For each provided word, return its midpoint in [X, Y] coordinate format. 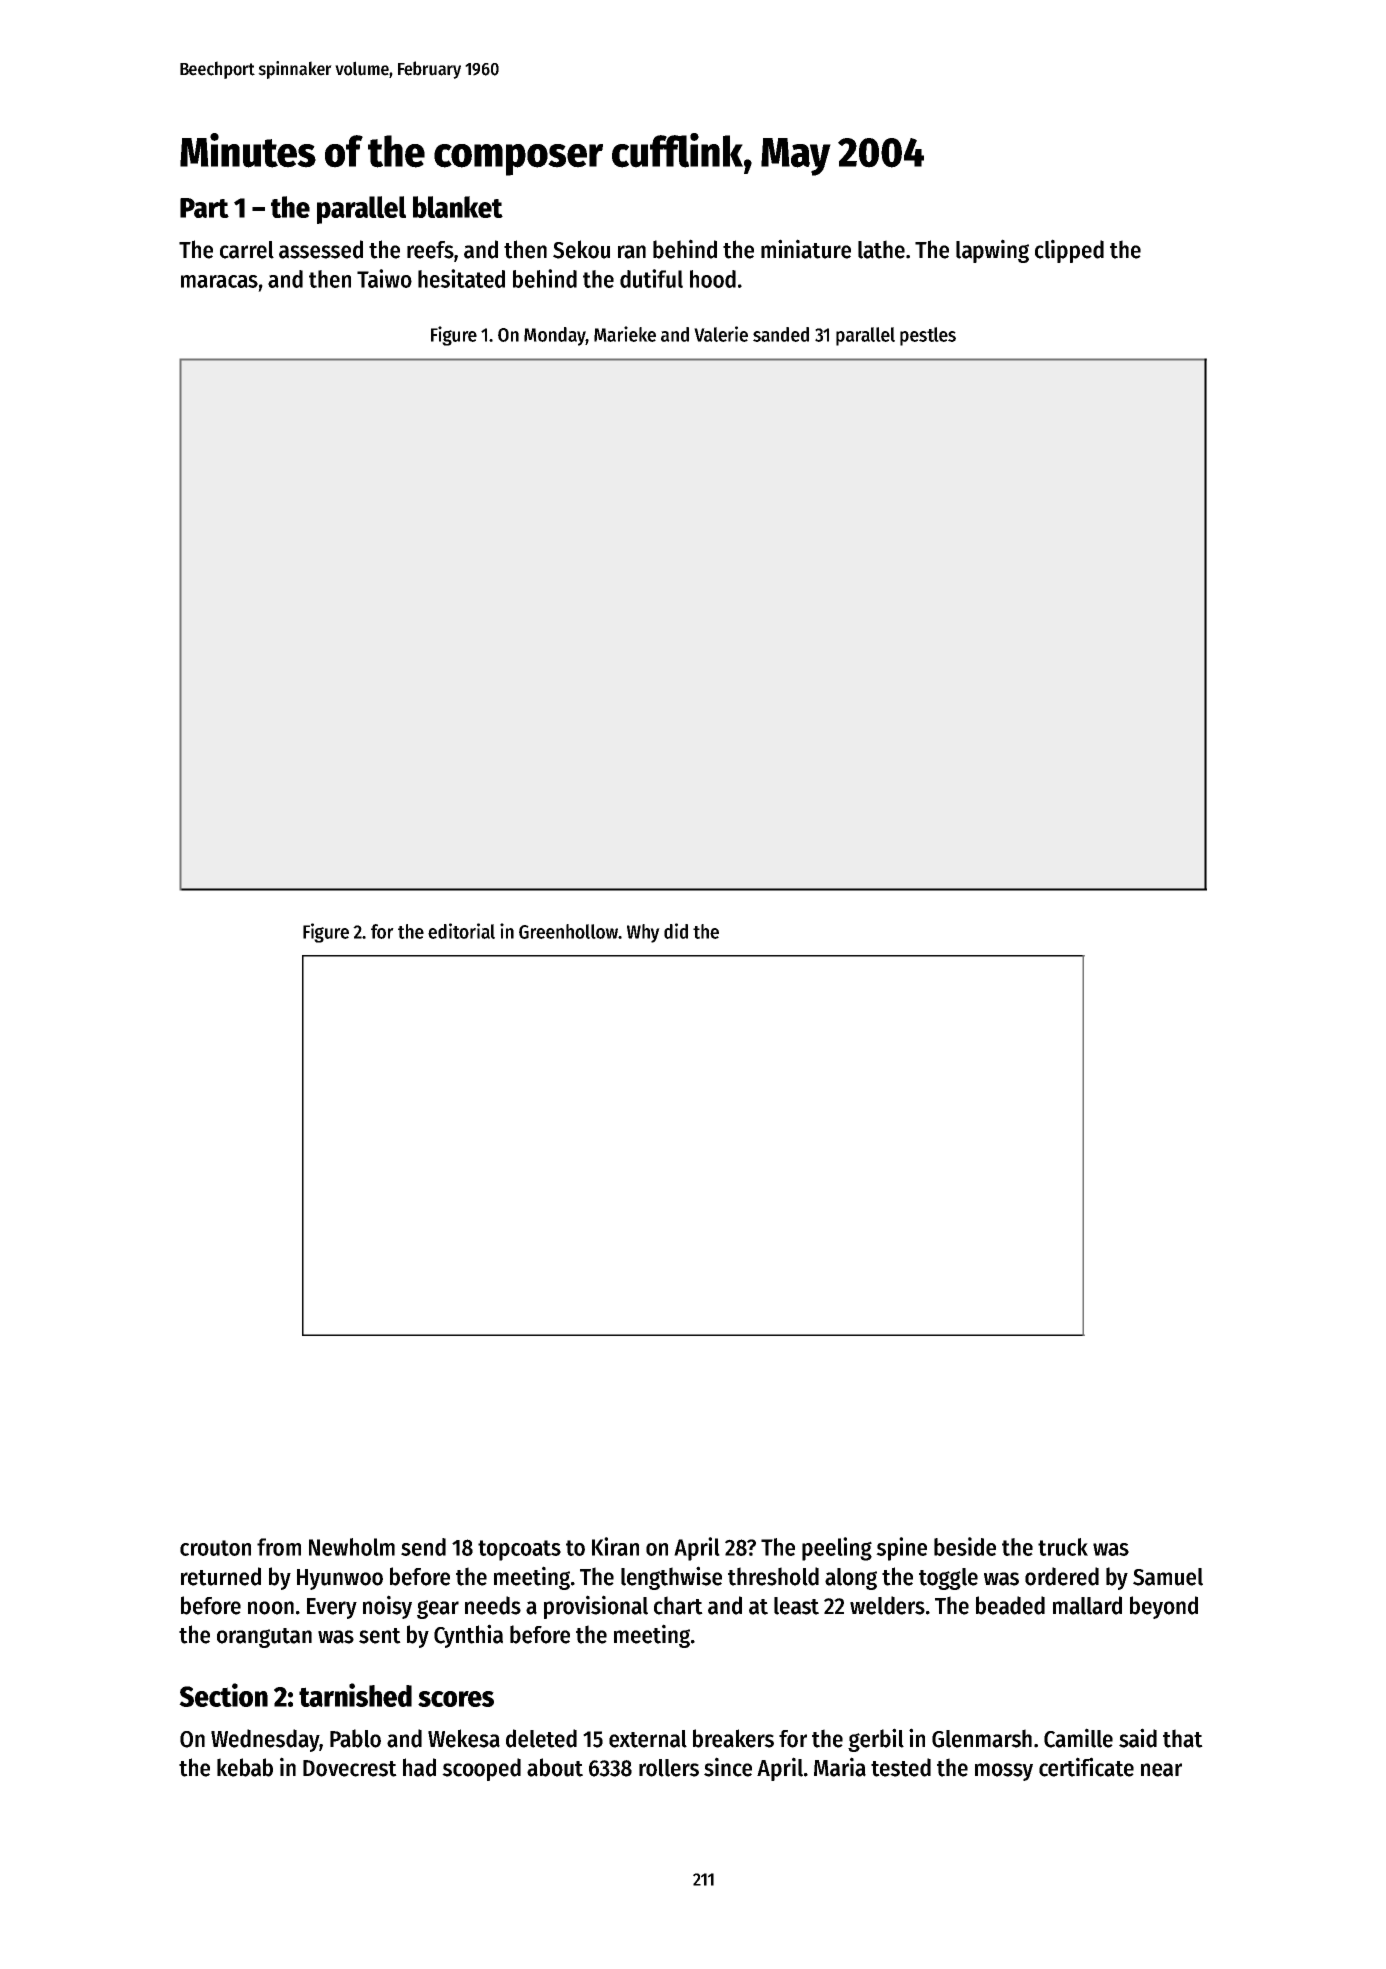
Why [643, 933]
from [279, 1547]
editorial [461, 931]
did [676, 931]
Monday [555, 336]
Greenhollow [568, 931]
